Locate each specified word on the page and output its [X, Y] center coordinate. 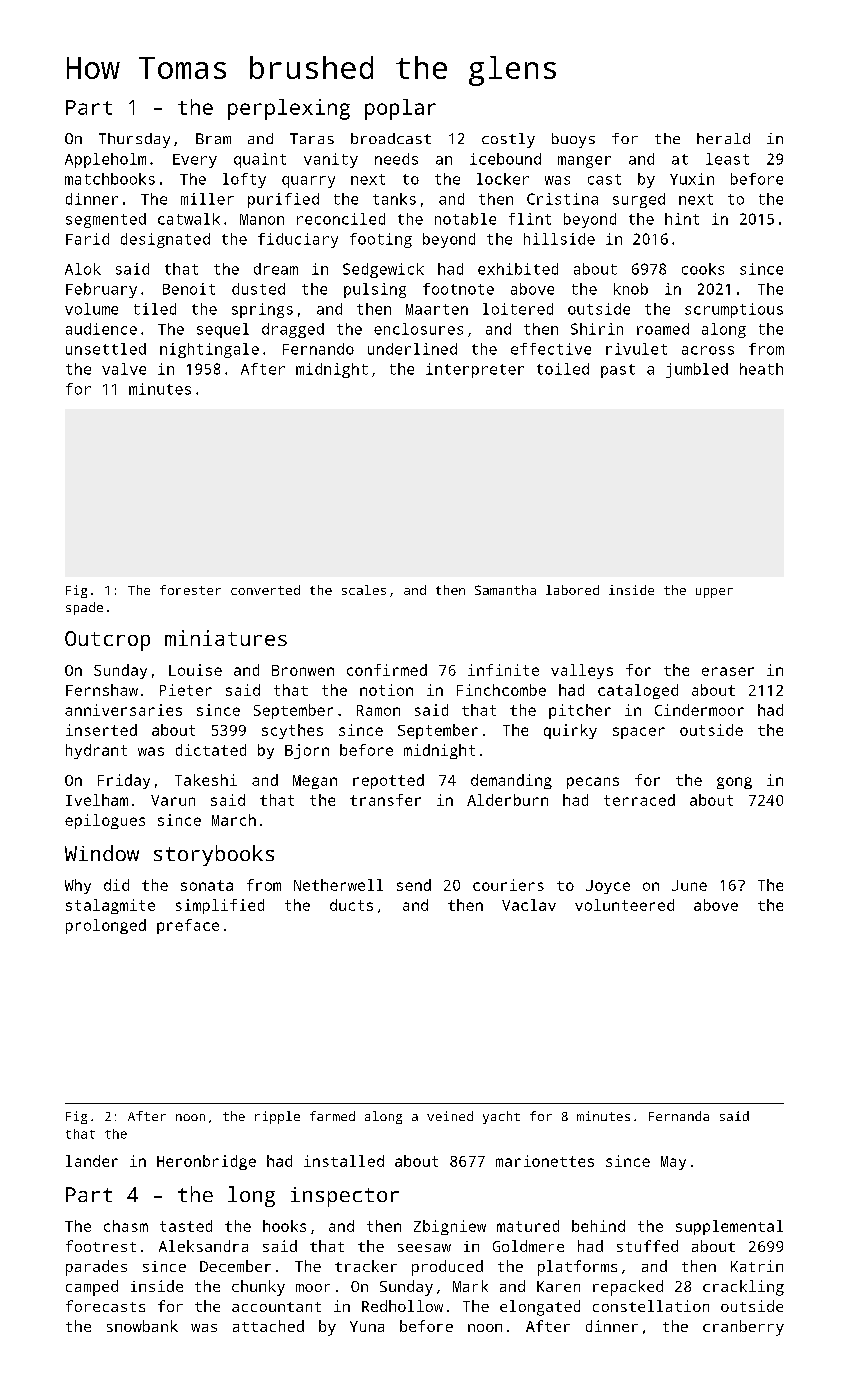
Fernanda [679, 1116]
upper [714, 593]
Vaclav [529, 905]
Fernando [318, 349]
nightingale [209, 350]
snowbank [142, 1326]
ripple [277, 1117]
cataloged [638, 691]
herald [723, 138]
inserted [101, 730]
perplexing [289, 109]
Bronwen [303, 670]
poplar [400, 109]
